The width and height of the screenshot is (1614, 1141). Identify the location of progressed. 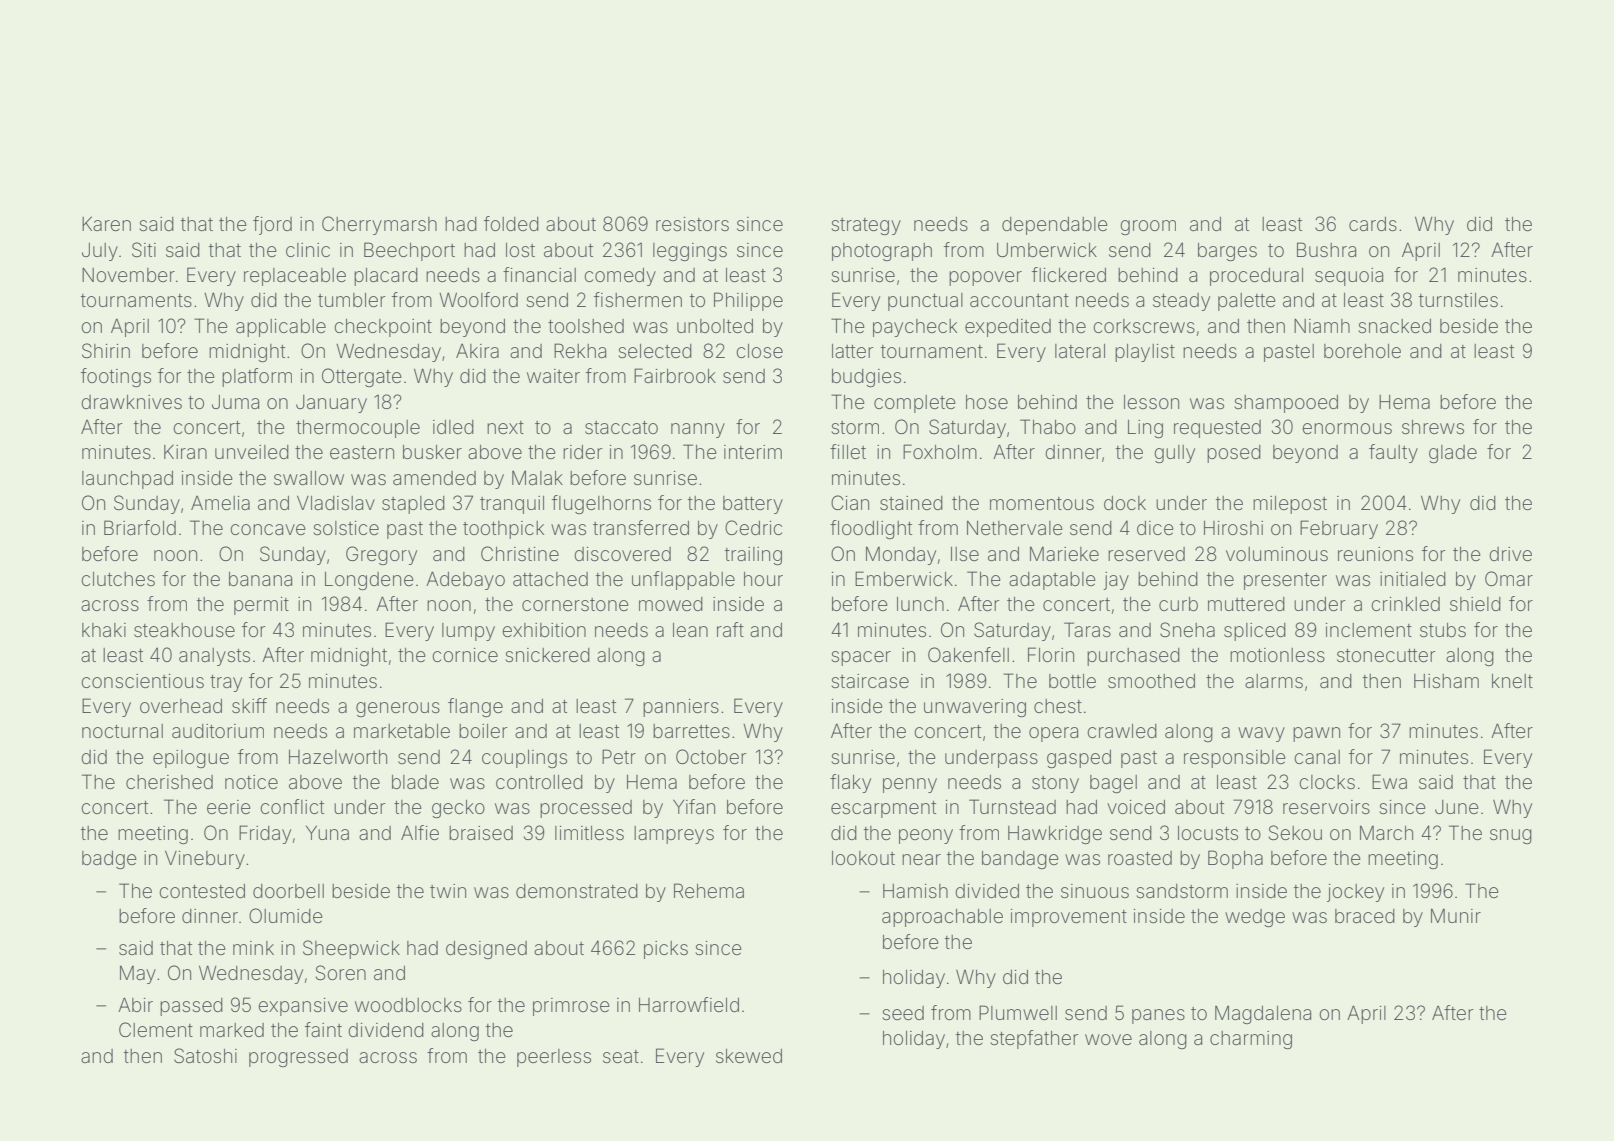
(298, 1058).
